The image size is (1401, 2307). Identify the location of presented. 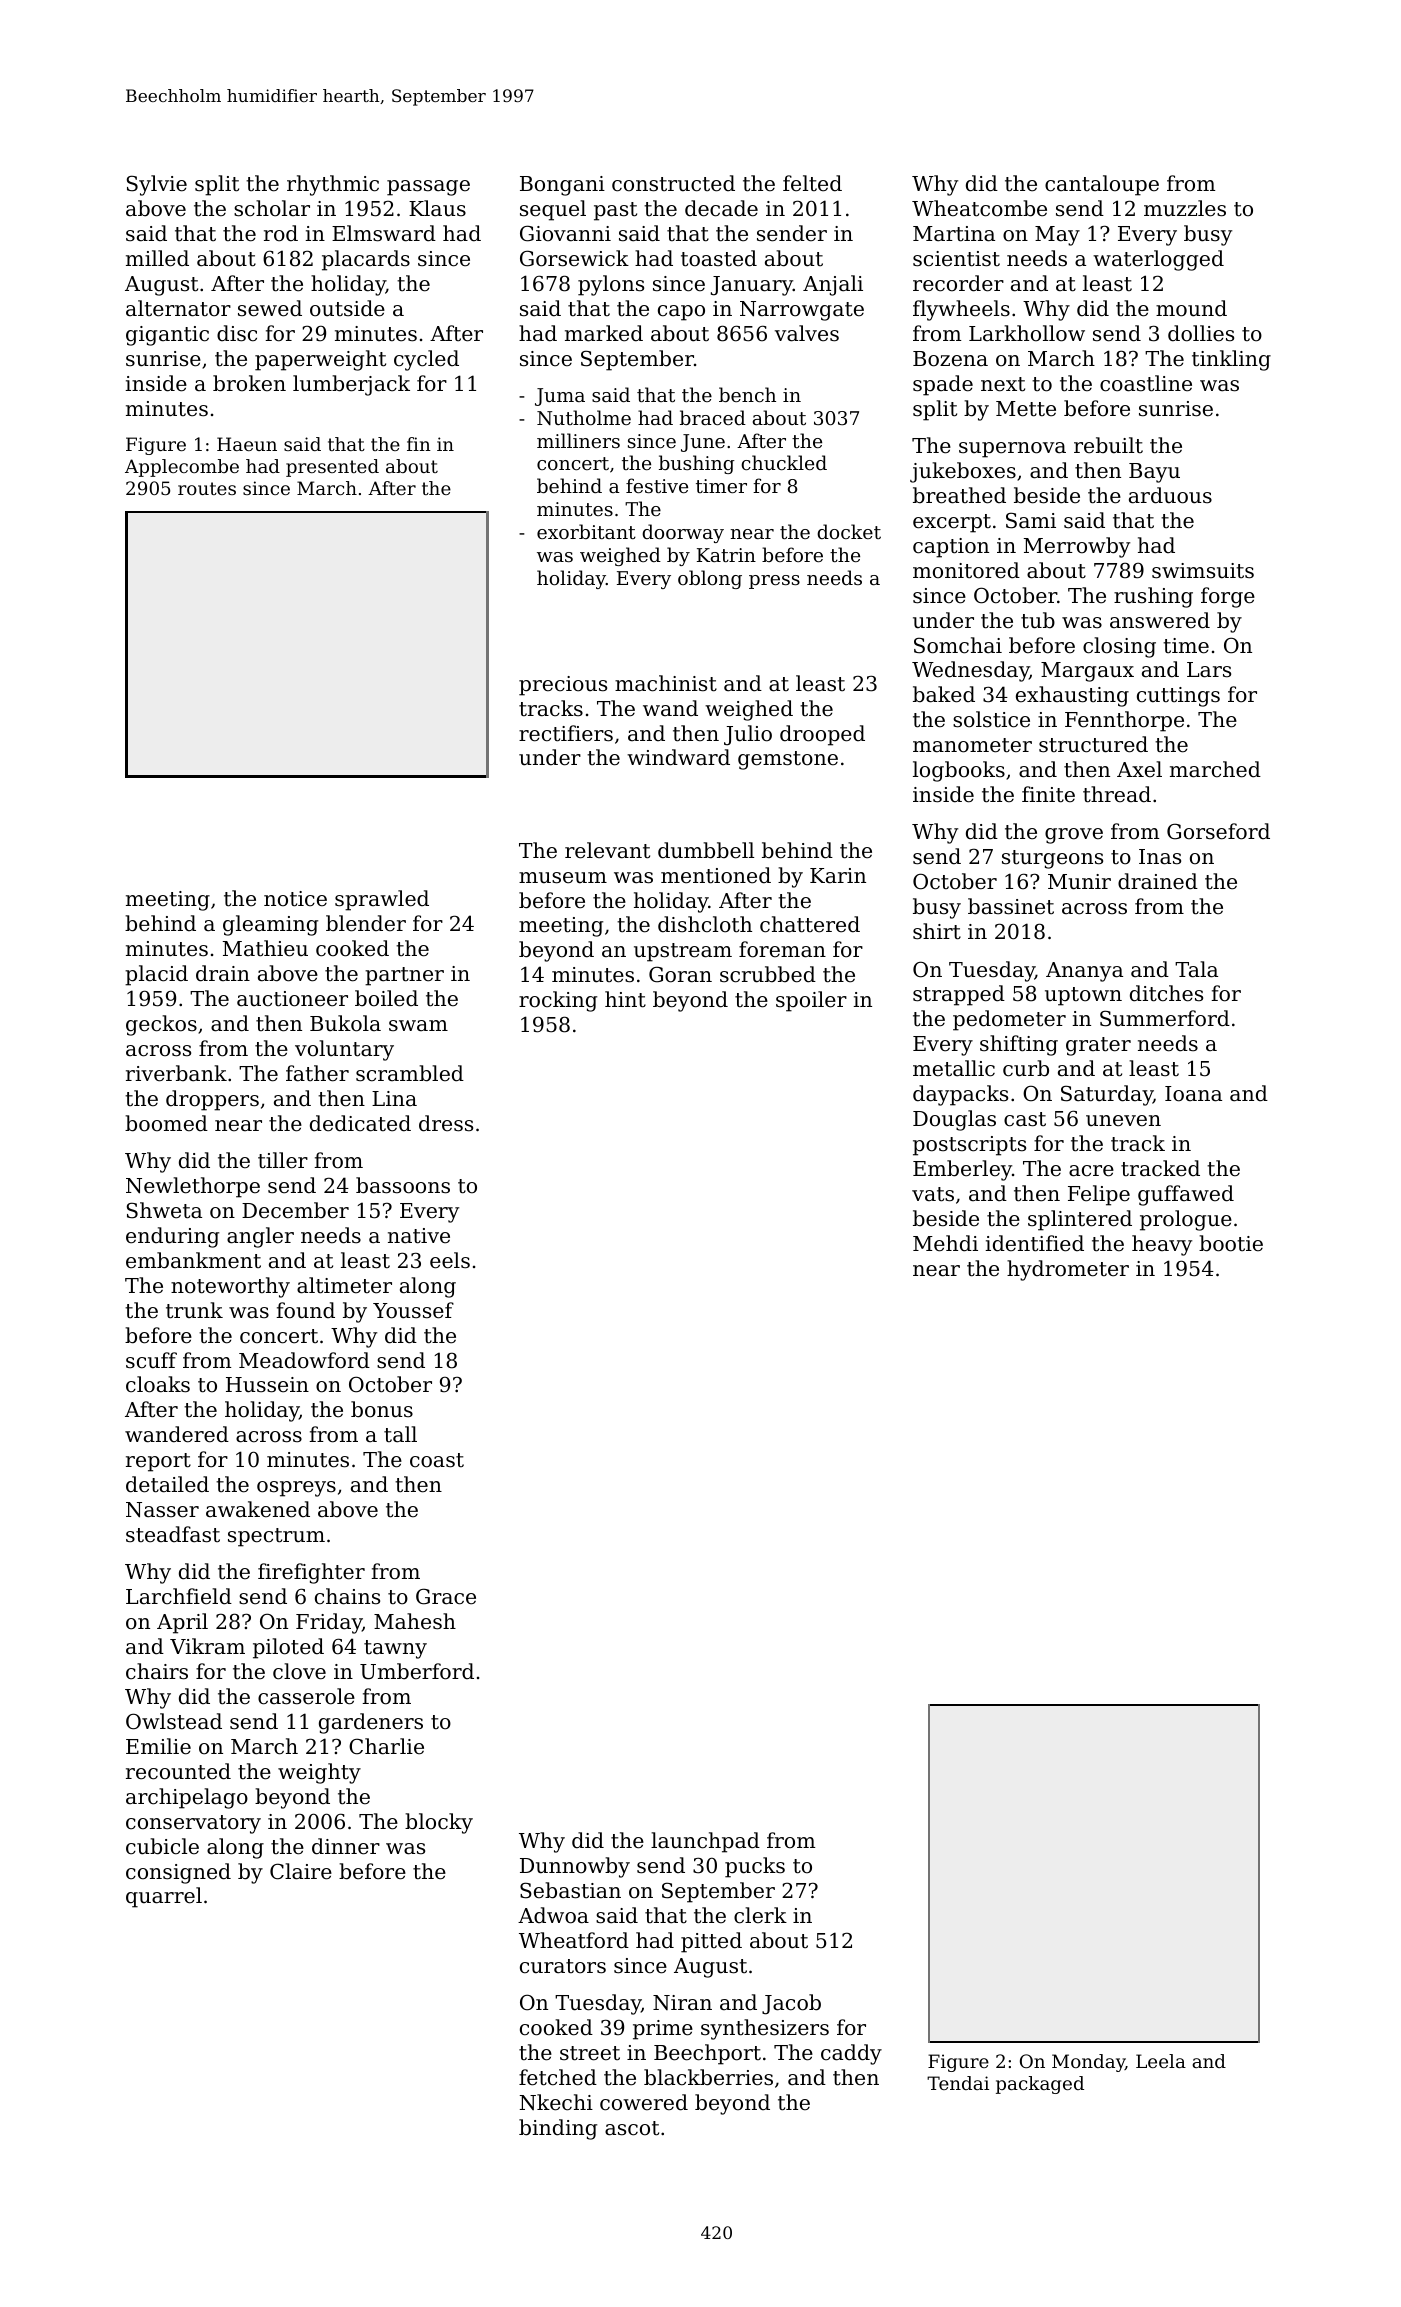
(332, 468).
